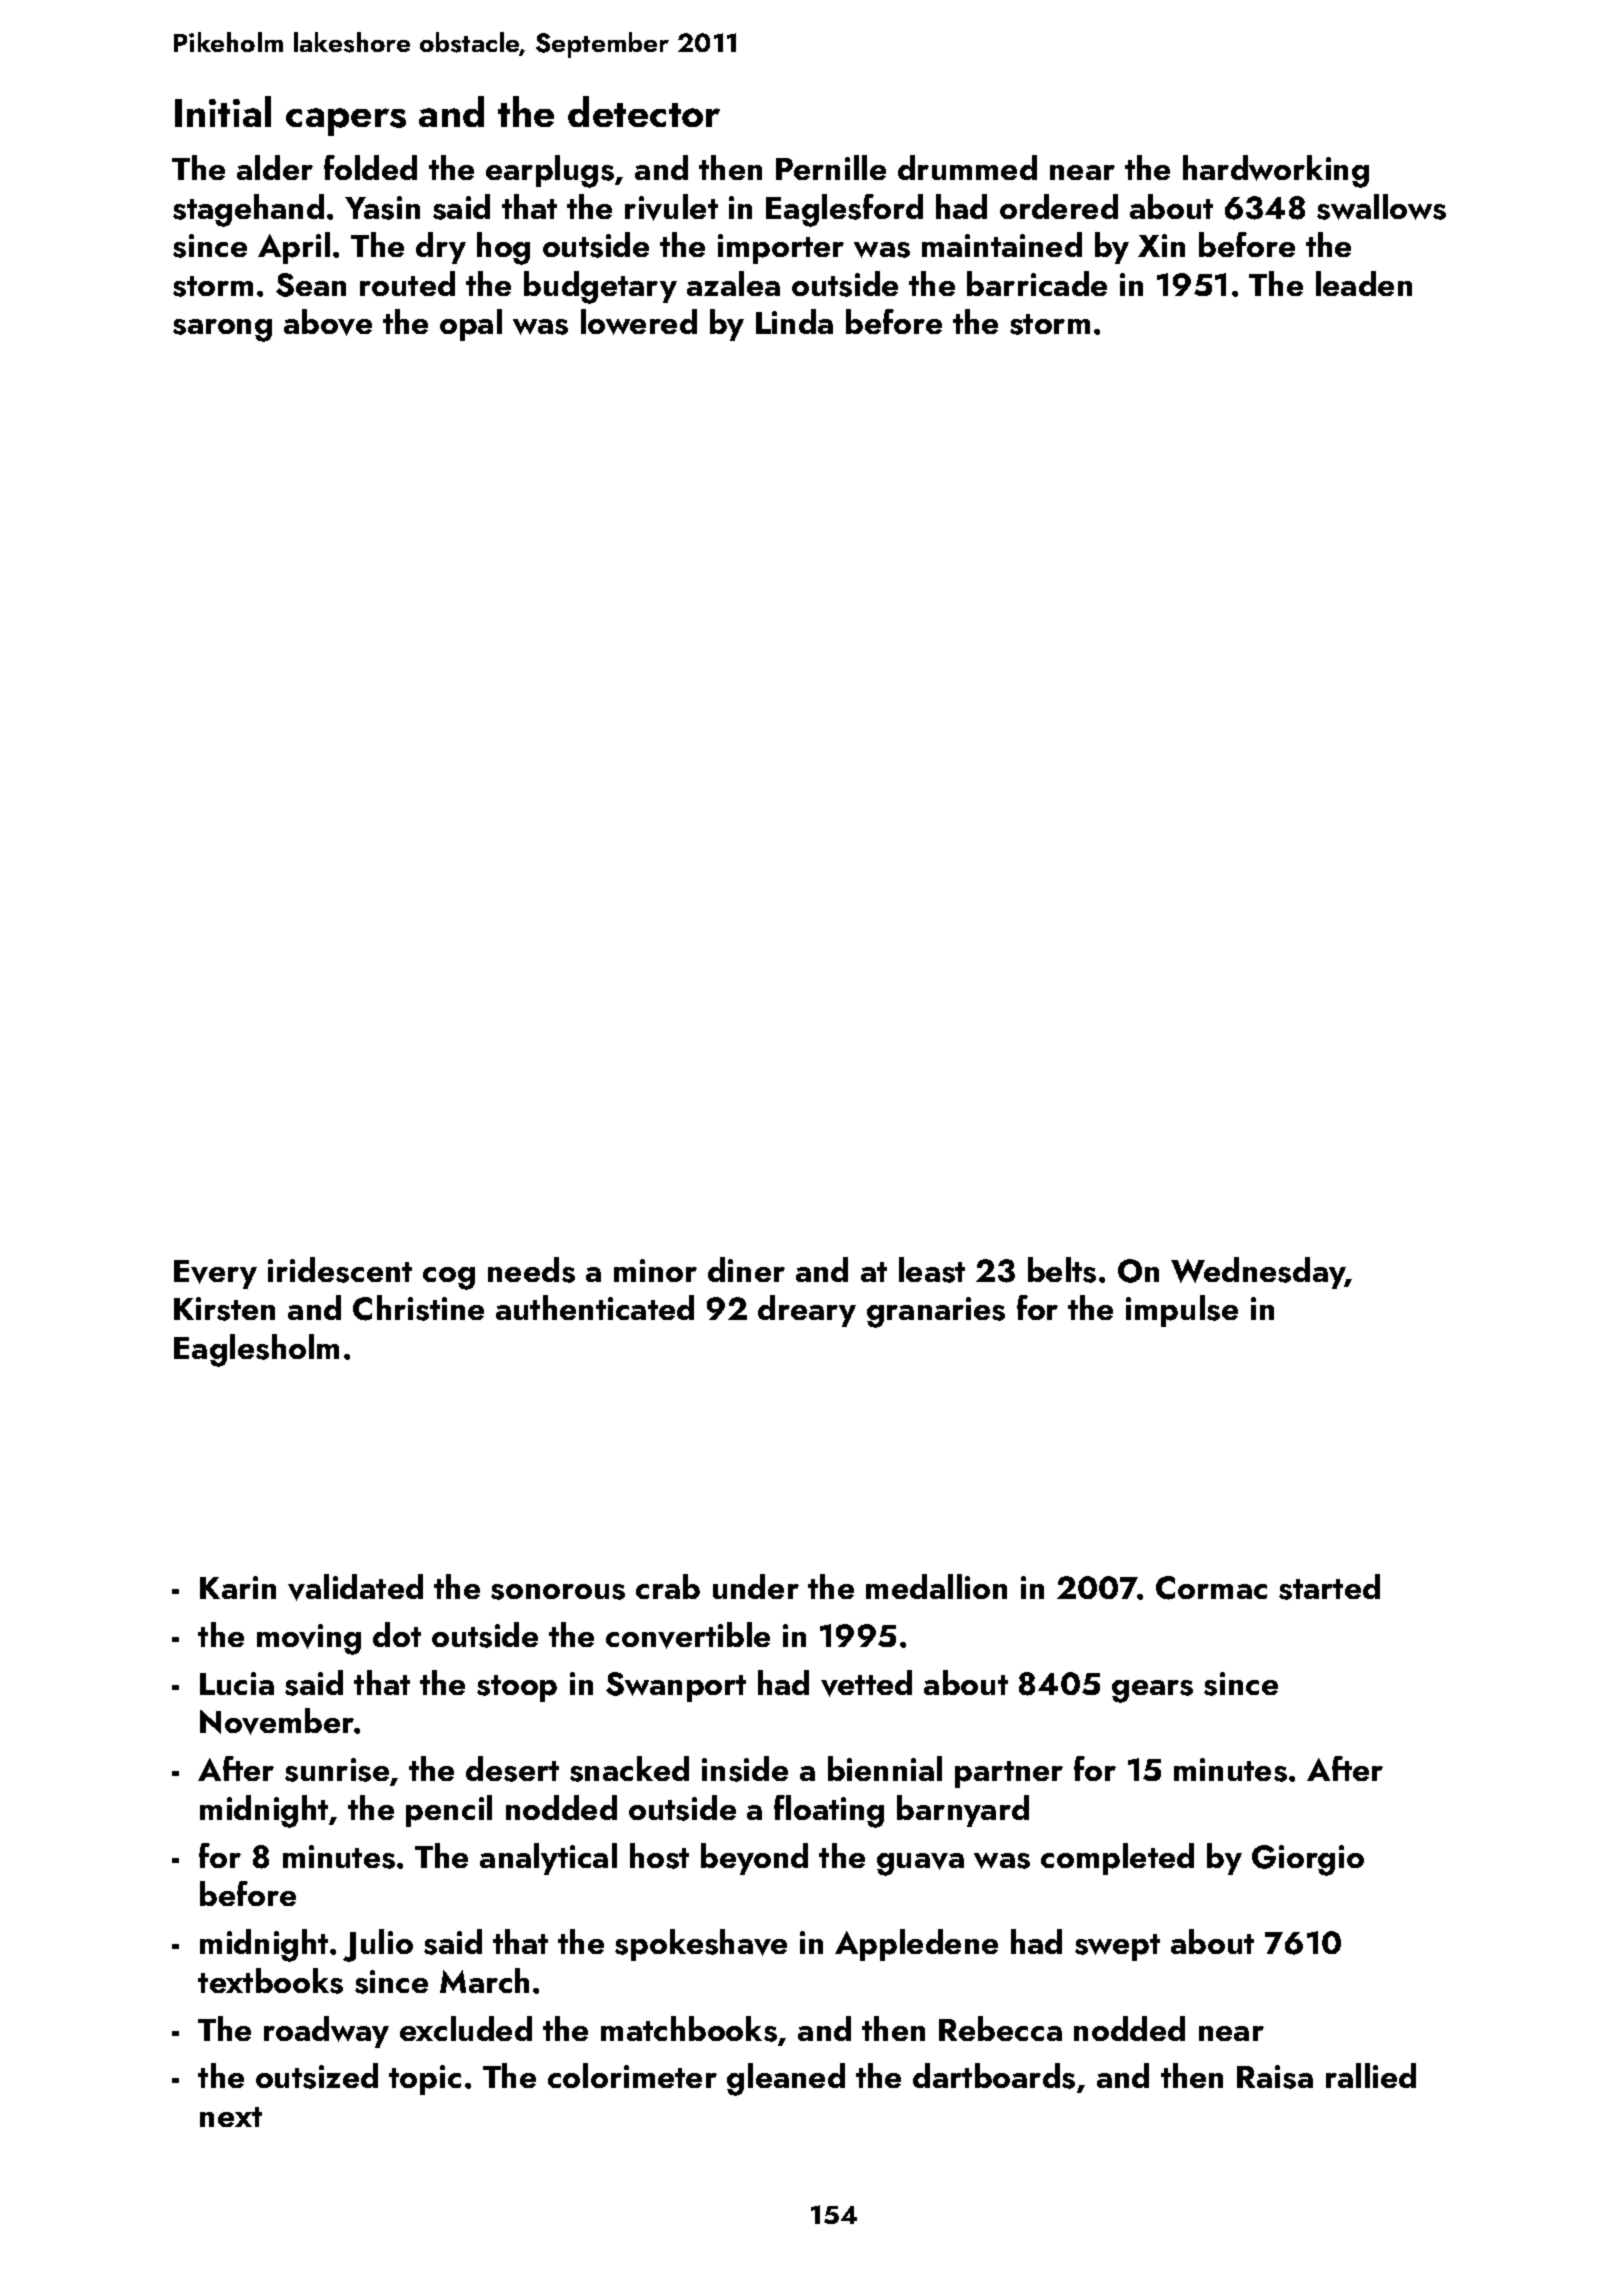 This document has width=1620, height=2292. What do you see at coordinates (309, 1639) in the document?
I see `moving` at bounding box center [309, 1639].
